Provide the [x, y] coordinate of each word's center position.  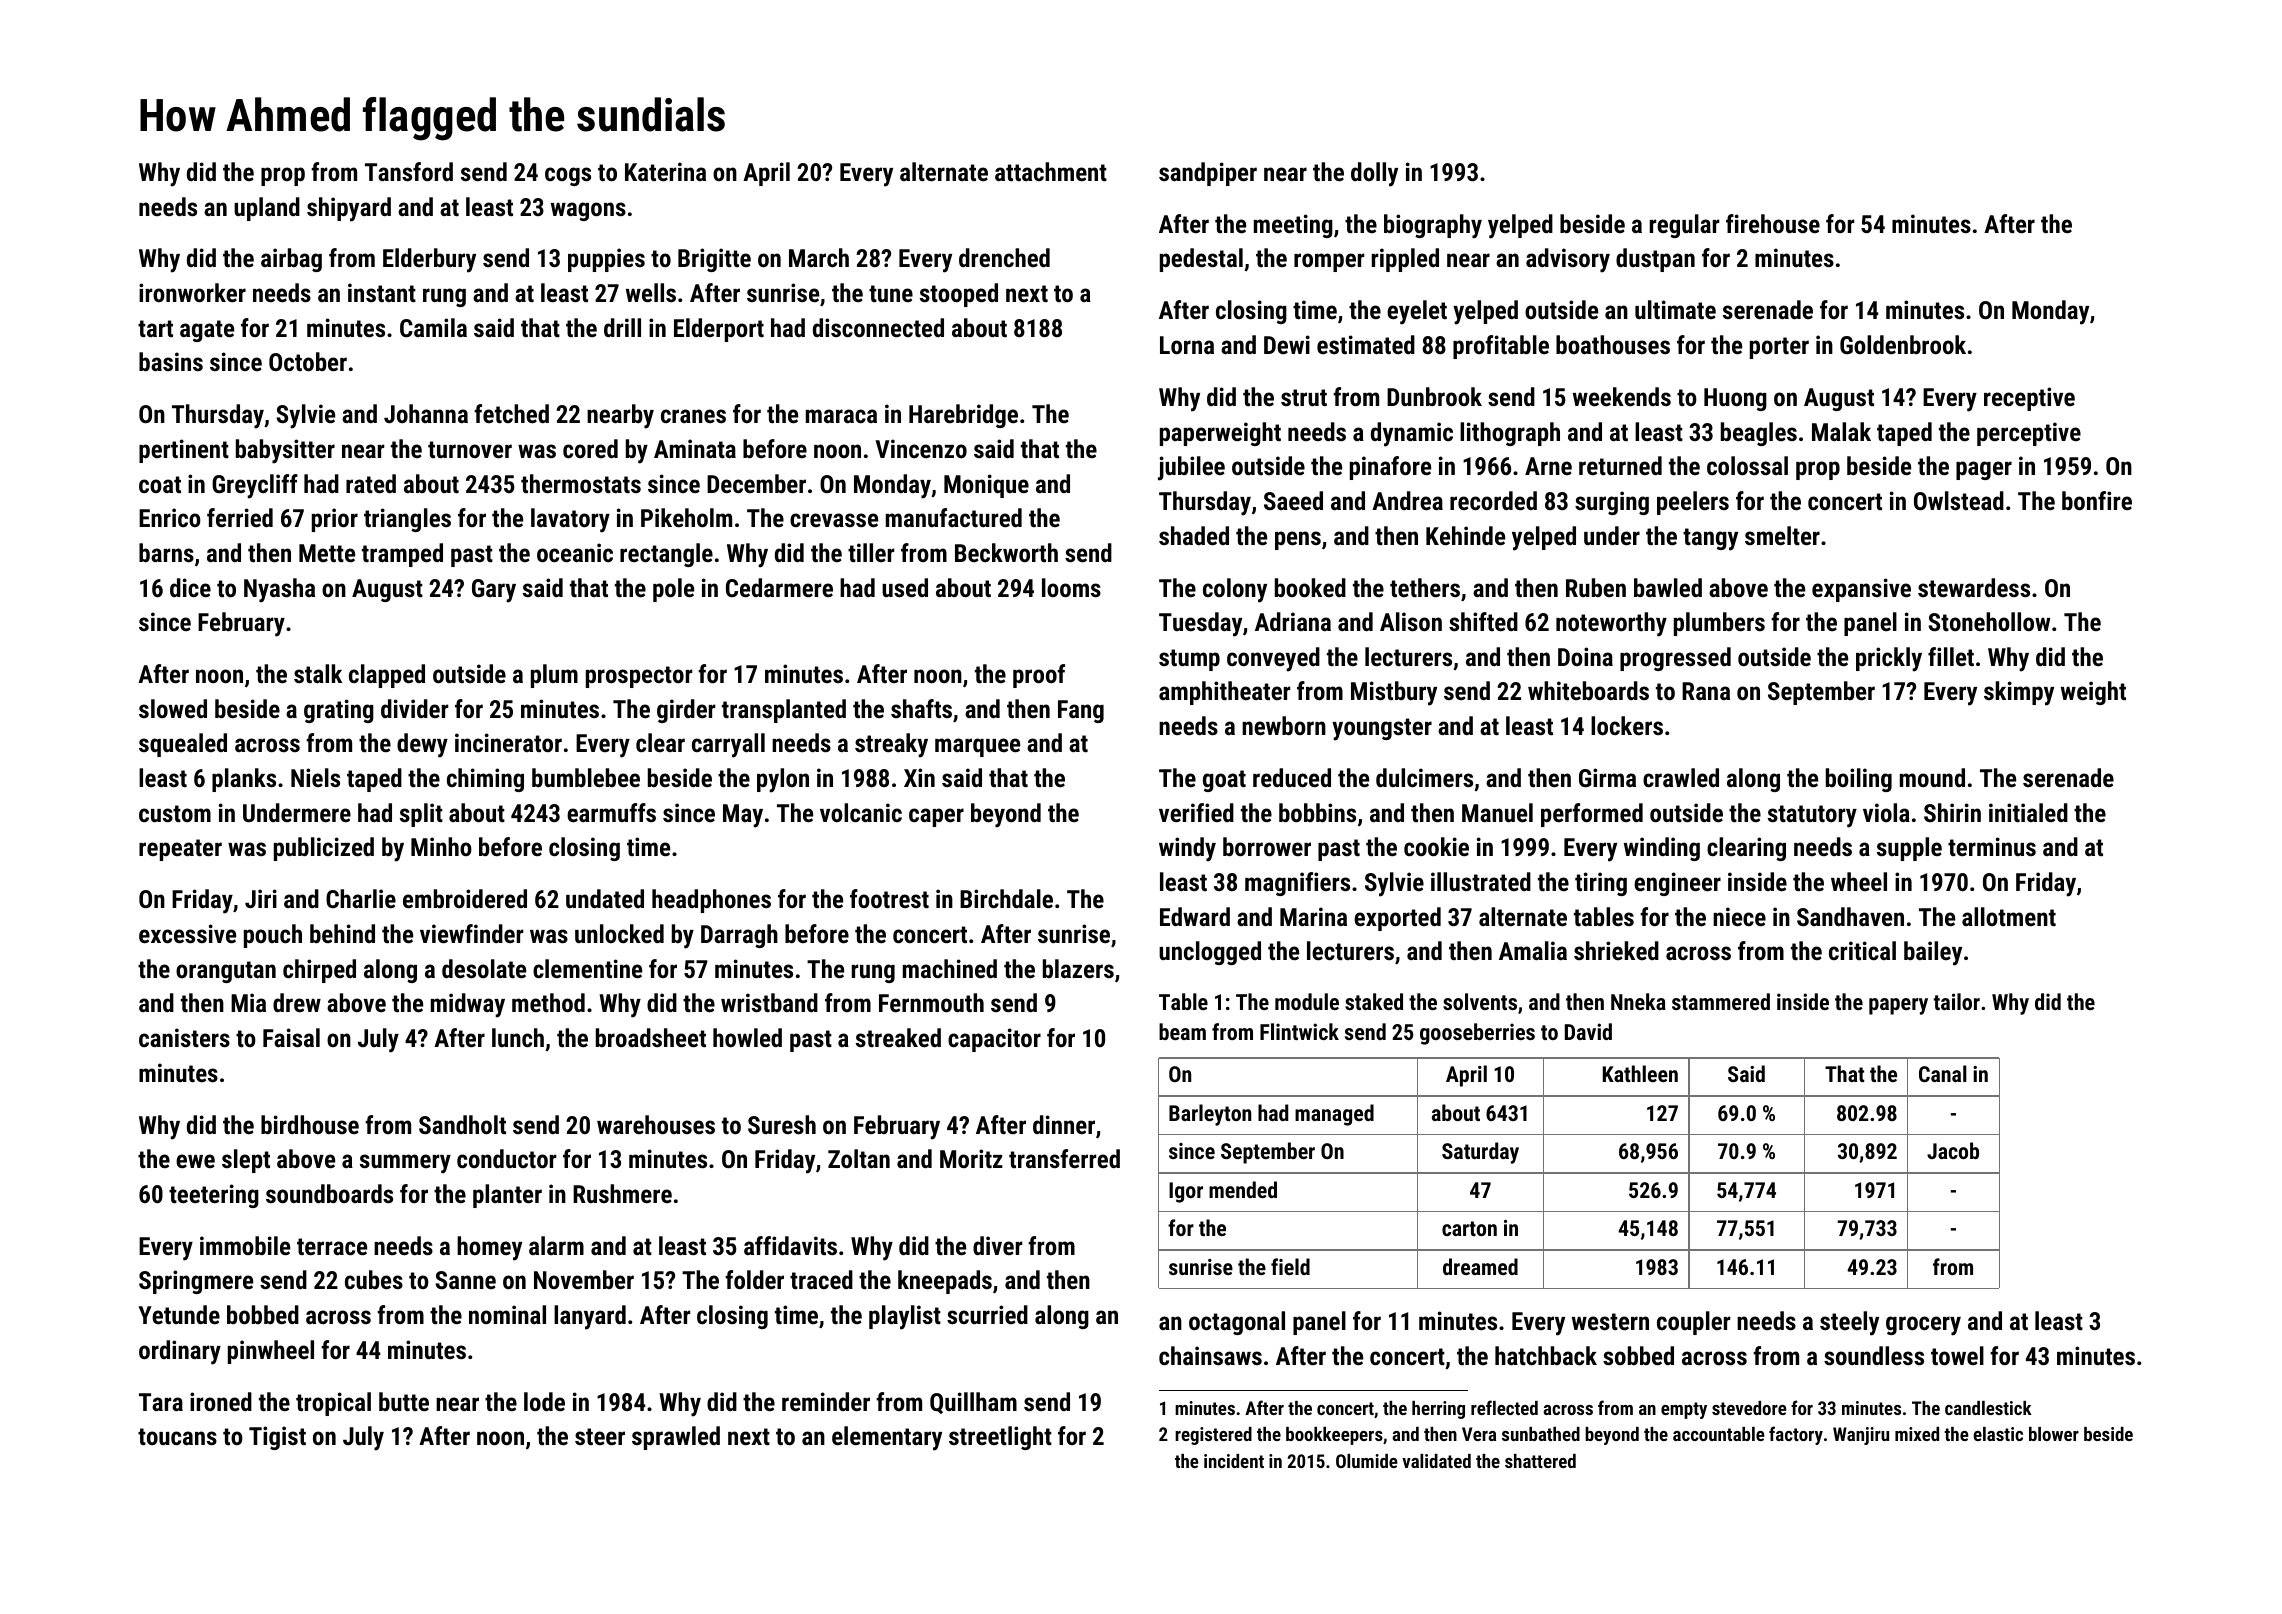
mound [1932, 777]
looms [1071, 587]
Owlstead [1959, 500]
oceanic [575, 552]
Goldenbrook [1903, 344]
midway [468, 1005]
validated [1436, 1461]
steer [600, 1436]
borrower [1267, 846]
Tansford [409, 171]
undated [605, 898]
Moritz [971, 1158]
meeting [1293, 226]
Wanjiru [1861, 1436]
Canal [1943, 1073]
